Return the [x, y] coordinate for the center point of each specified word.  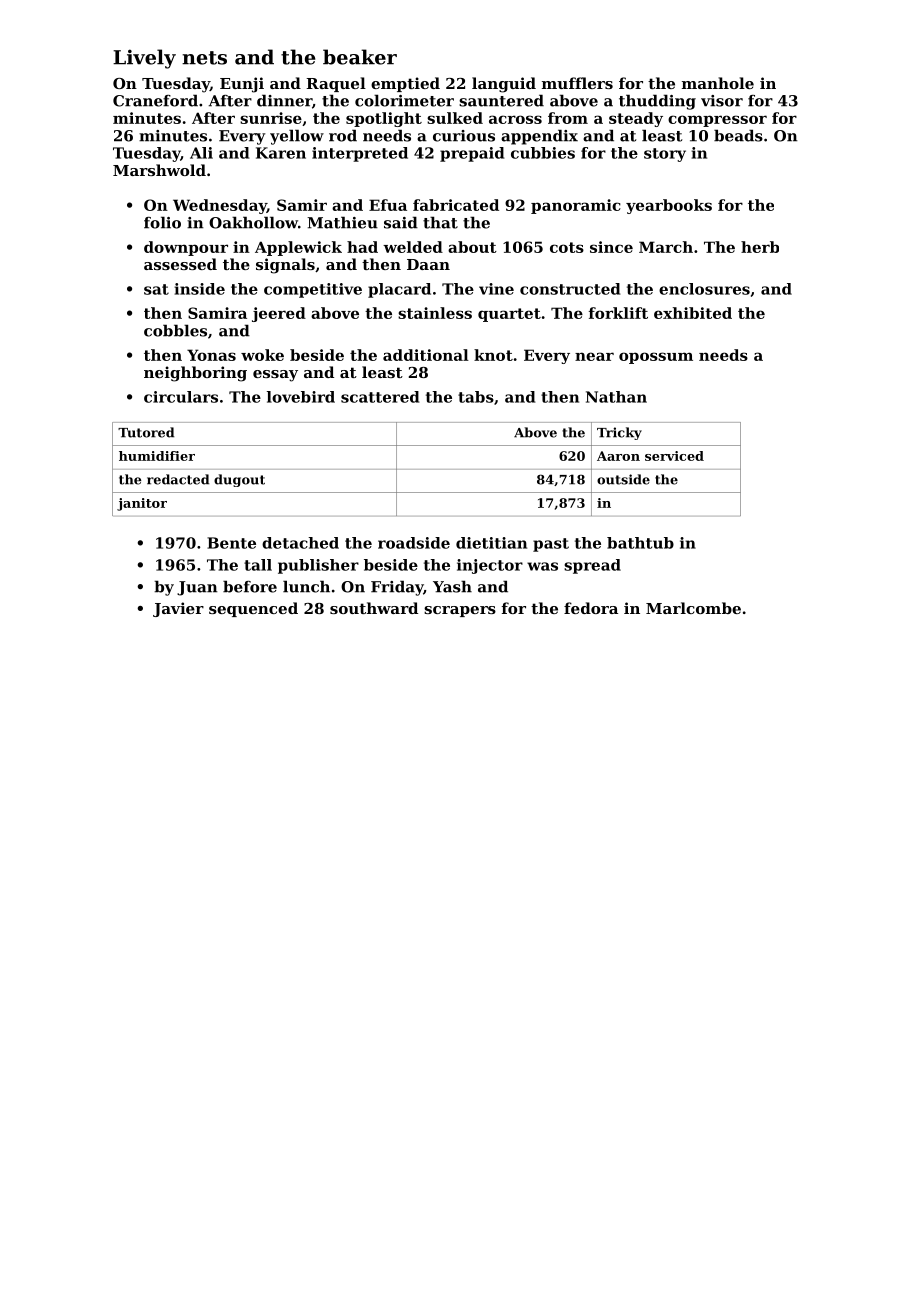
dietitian [491, 543]
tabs [476, 397]
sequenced [253, 609]
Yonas [211, 355]
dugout [239, 480]
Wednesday [220, 206]
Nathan [616, 397]
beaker [360, 57]
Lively [144, 59]
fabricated [456, 205]
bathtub [640, 543]
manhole [718, 83]
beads [738, 135]
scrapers [460, 611]
